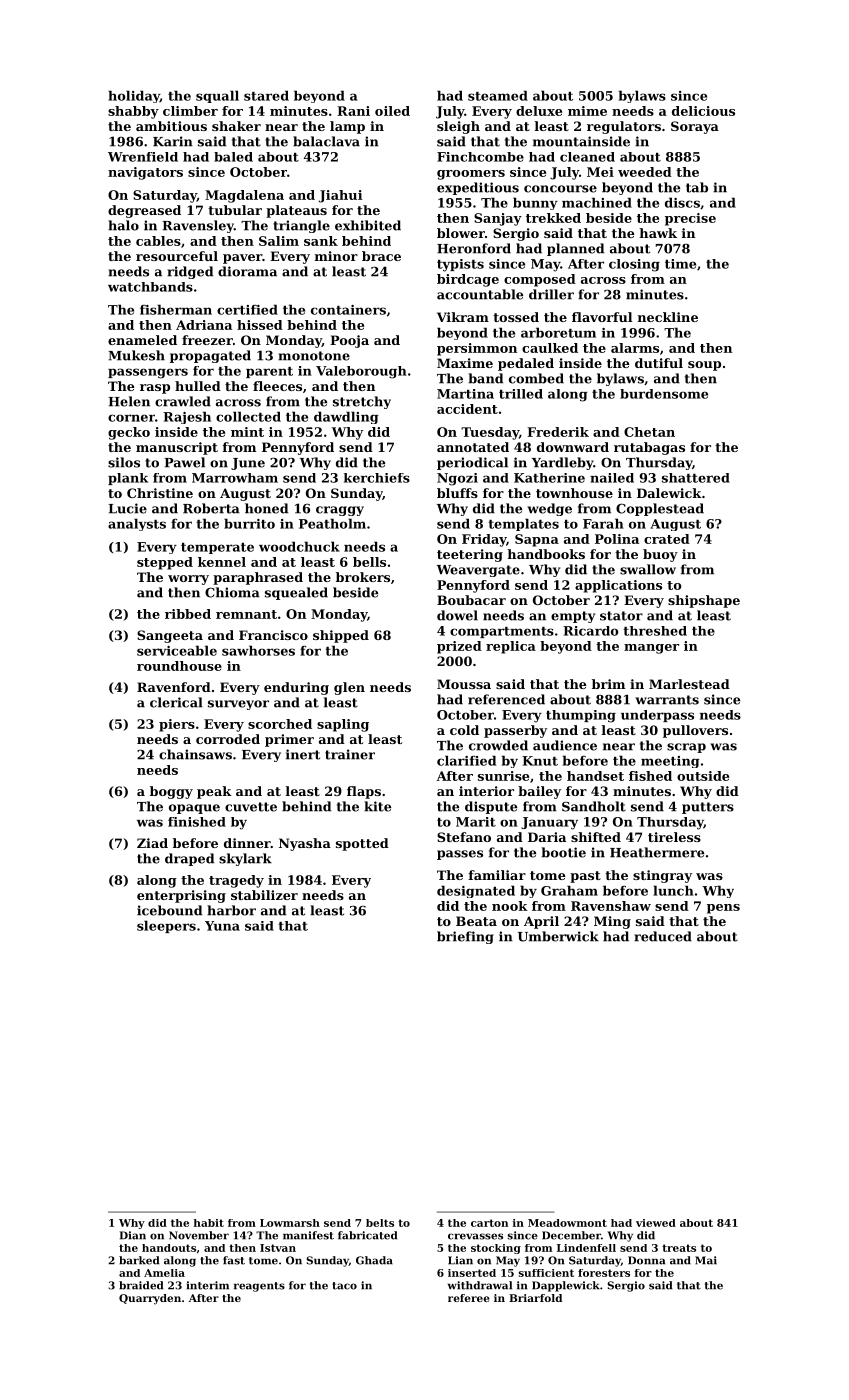  Describe the element at coordinates (134, 96) in the screenshot. I see `holiday` at that location.
